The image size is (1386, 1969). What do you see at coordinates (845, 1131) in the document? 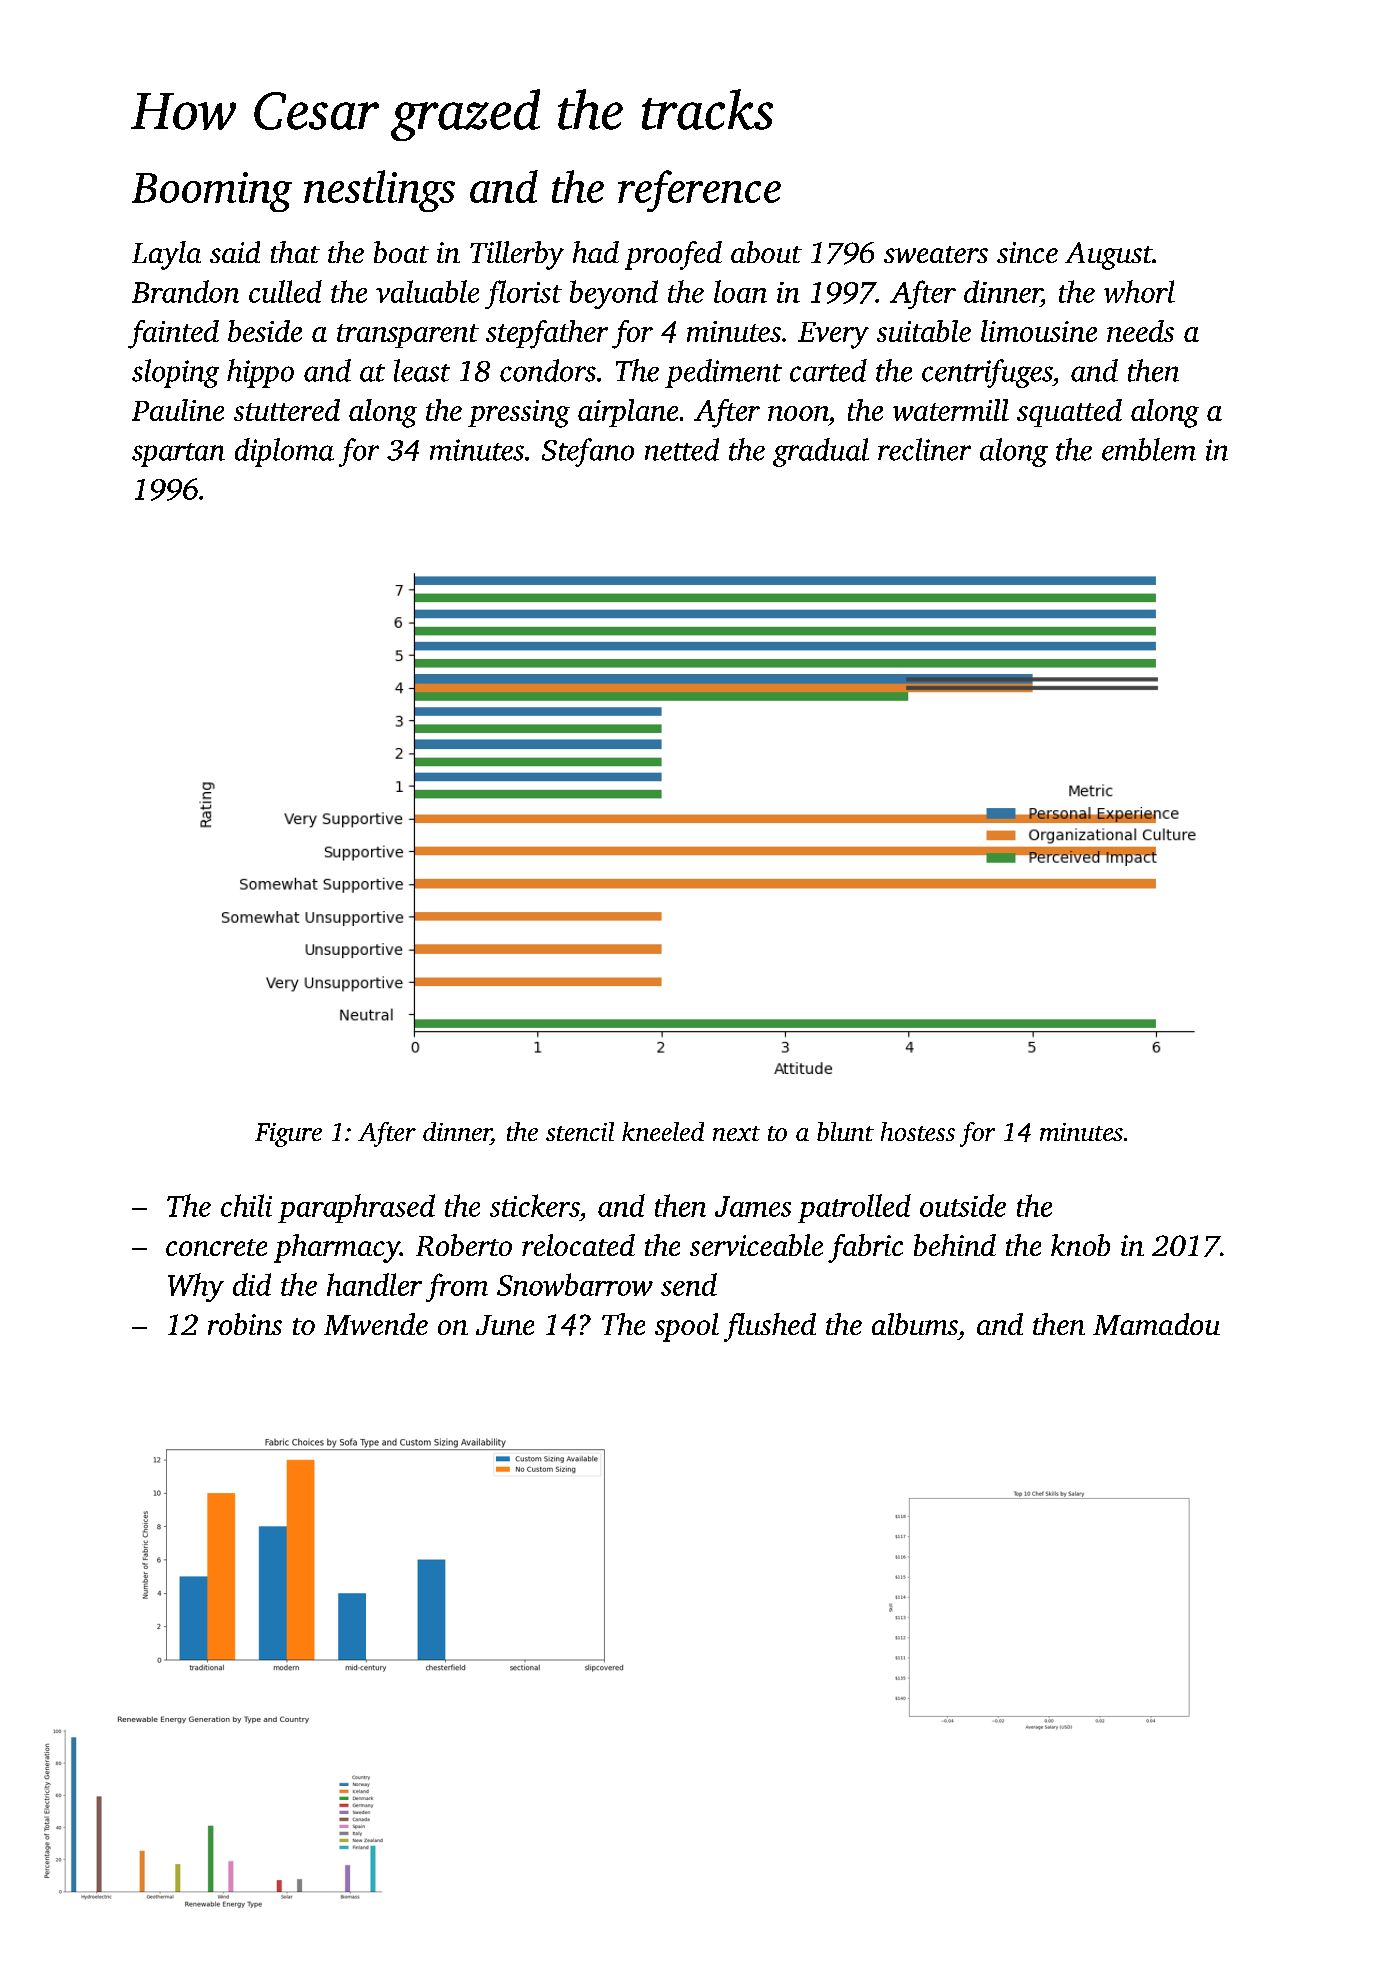
I see `blunt` at bounding box center [845, 1131].
